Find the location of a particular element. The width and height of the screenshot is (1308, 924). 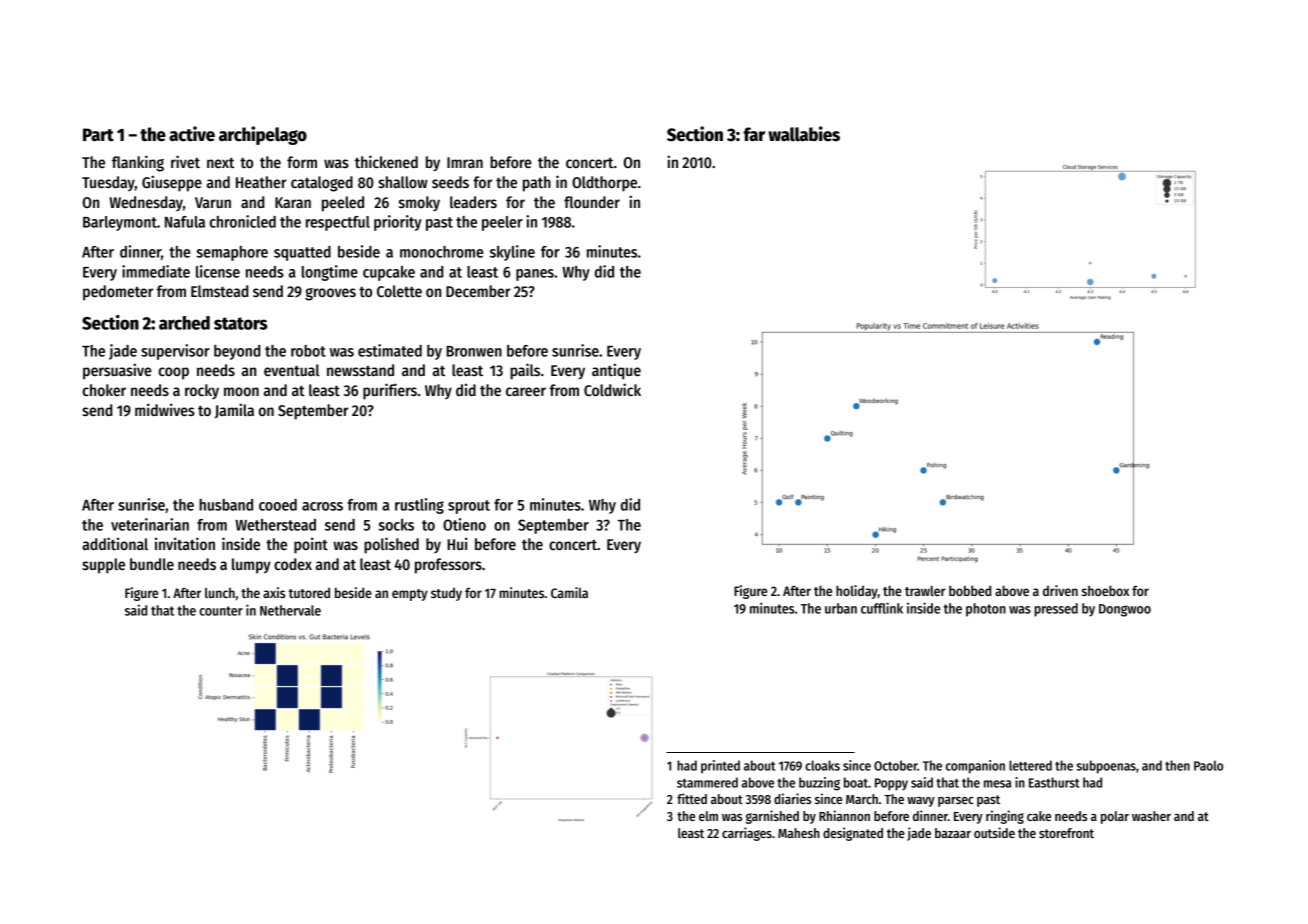

far is located at coordinates (754, 134).
